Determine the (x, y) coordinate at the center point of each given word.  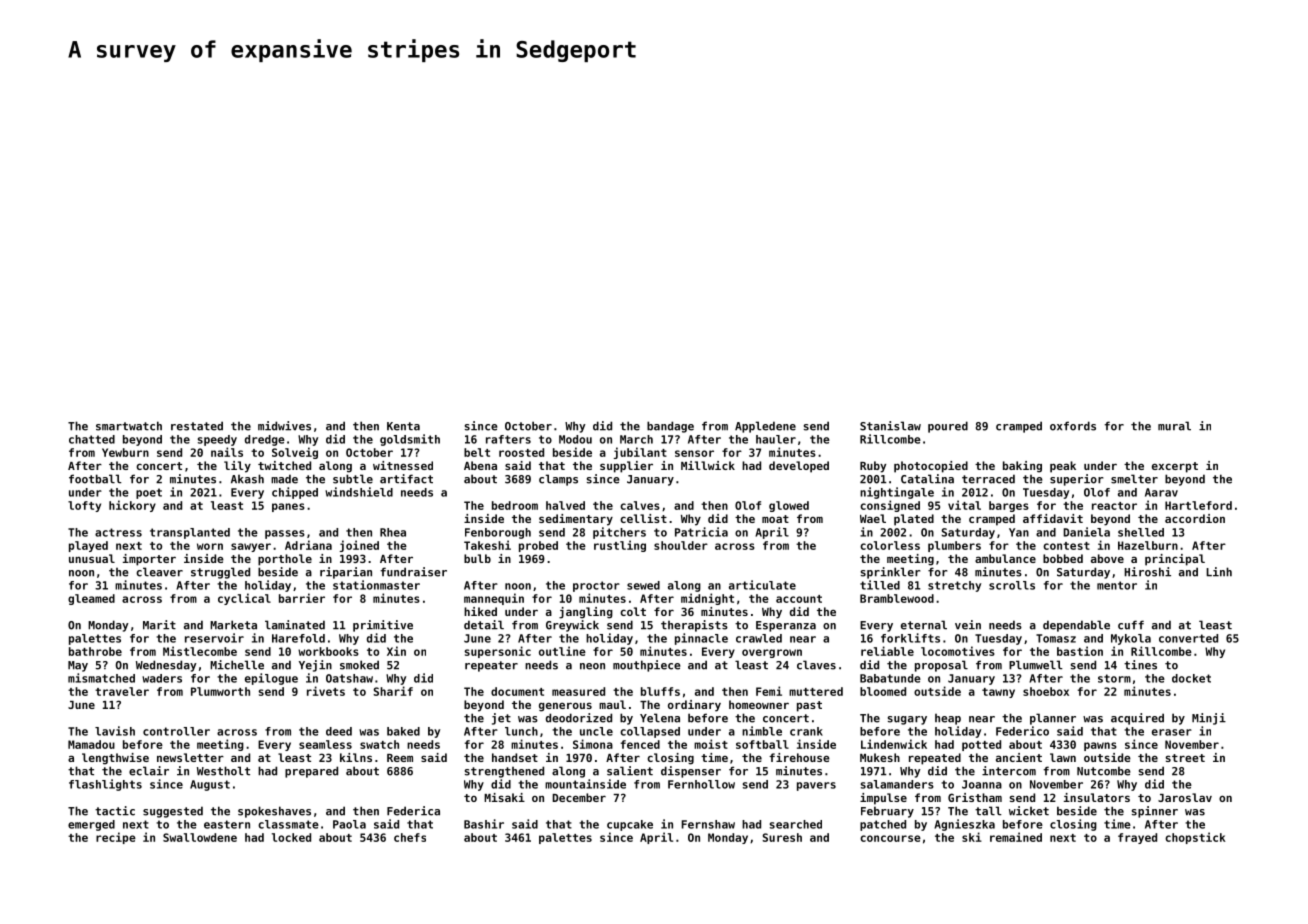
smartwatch (129, 426)
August (210, 785)
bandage (670, 427)
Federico (1022, 731)
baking (1022, 467)
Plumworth (220, 691)
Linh (1219, 572)
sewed (643, 585)
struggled (220, 573)
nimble (762, 731)
